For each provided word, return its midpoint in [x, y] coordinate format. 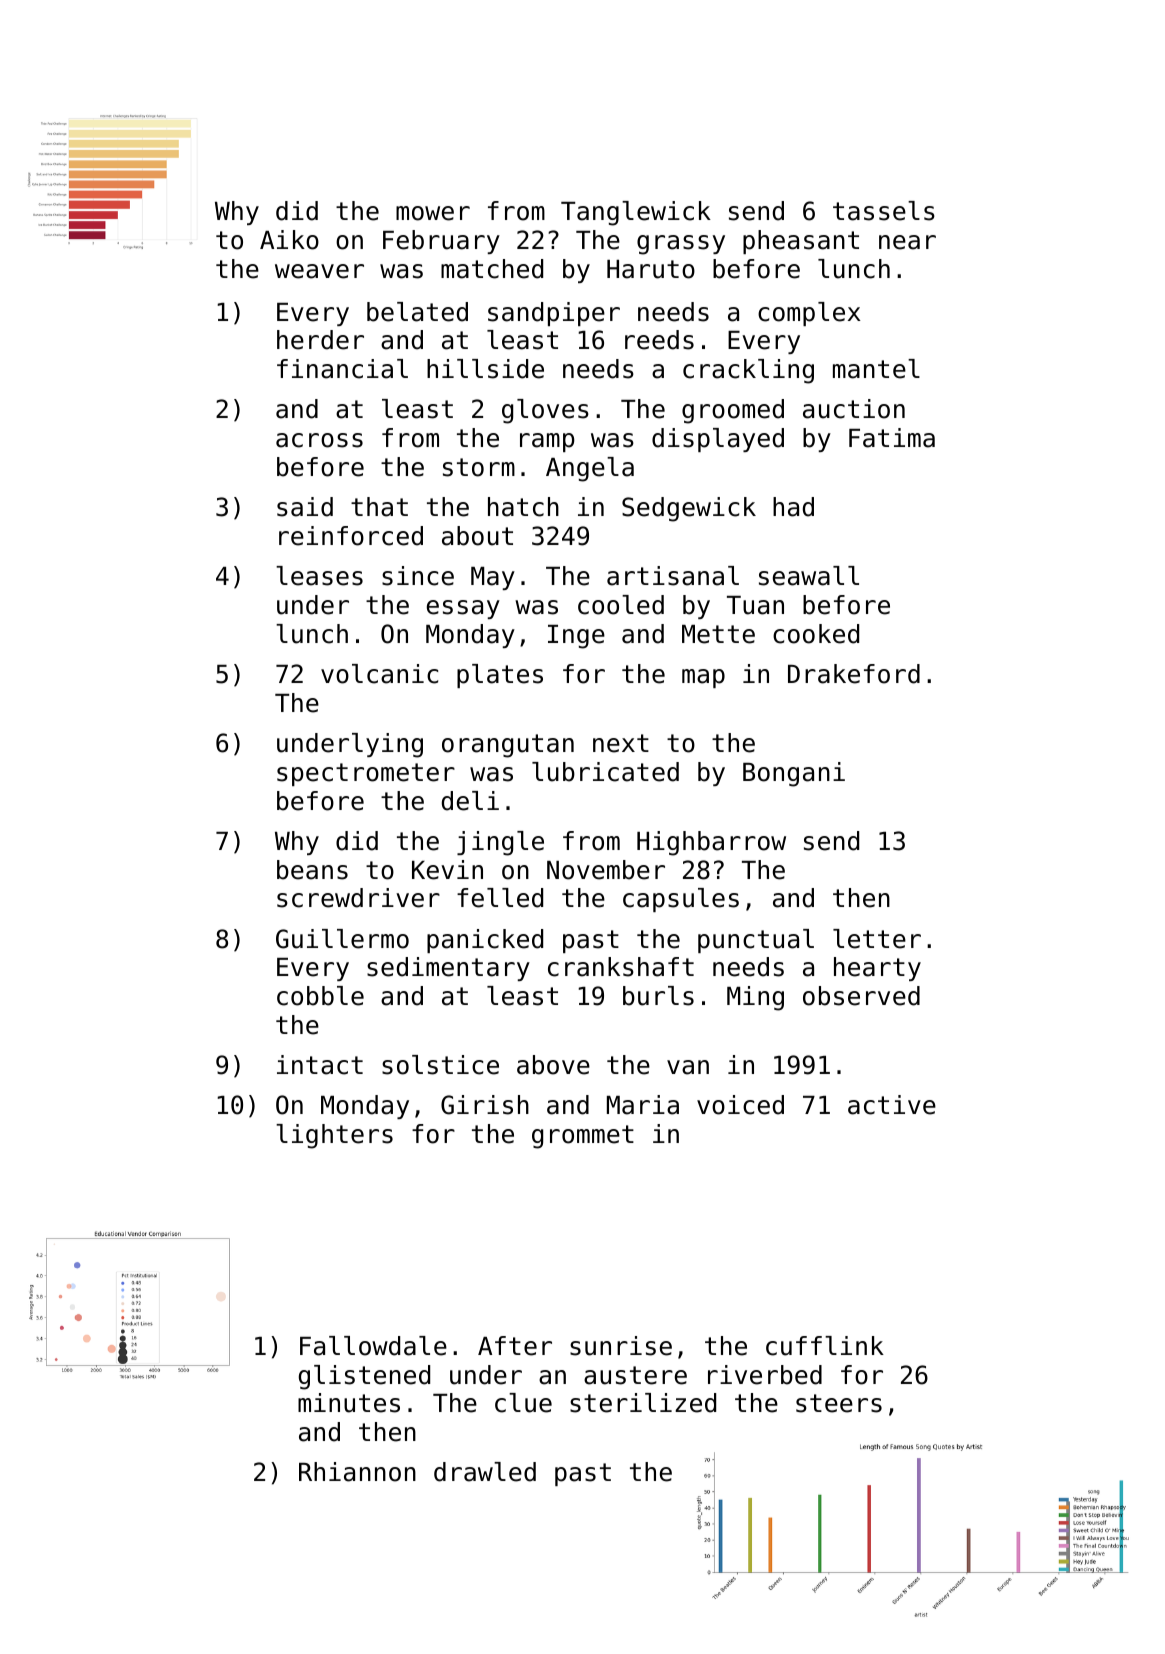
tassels [884, 211]
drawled [485, 1472]
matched [492, 269]
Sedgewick [689, 509]
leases [319, 576]
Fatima [892, 438]
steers [839, 1403]
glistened [364, 1377]
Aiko [289, 240]
